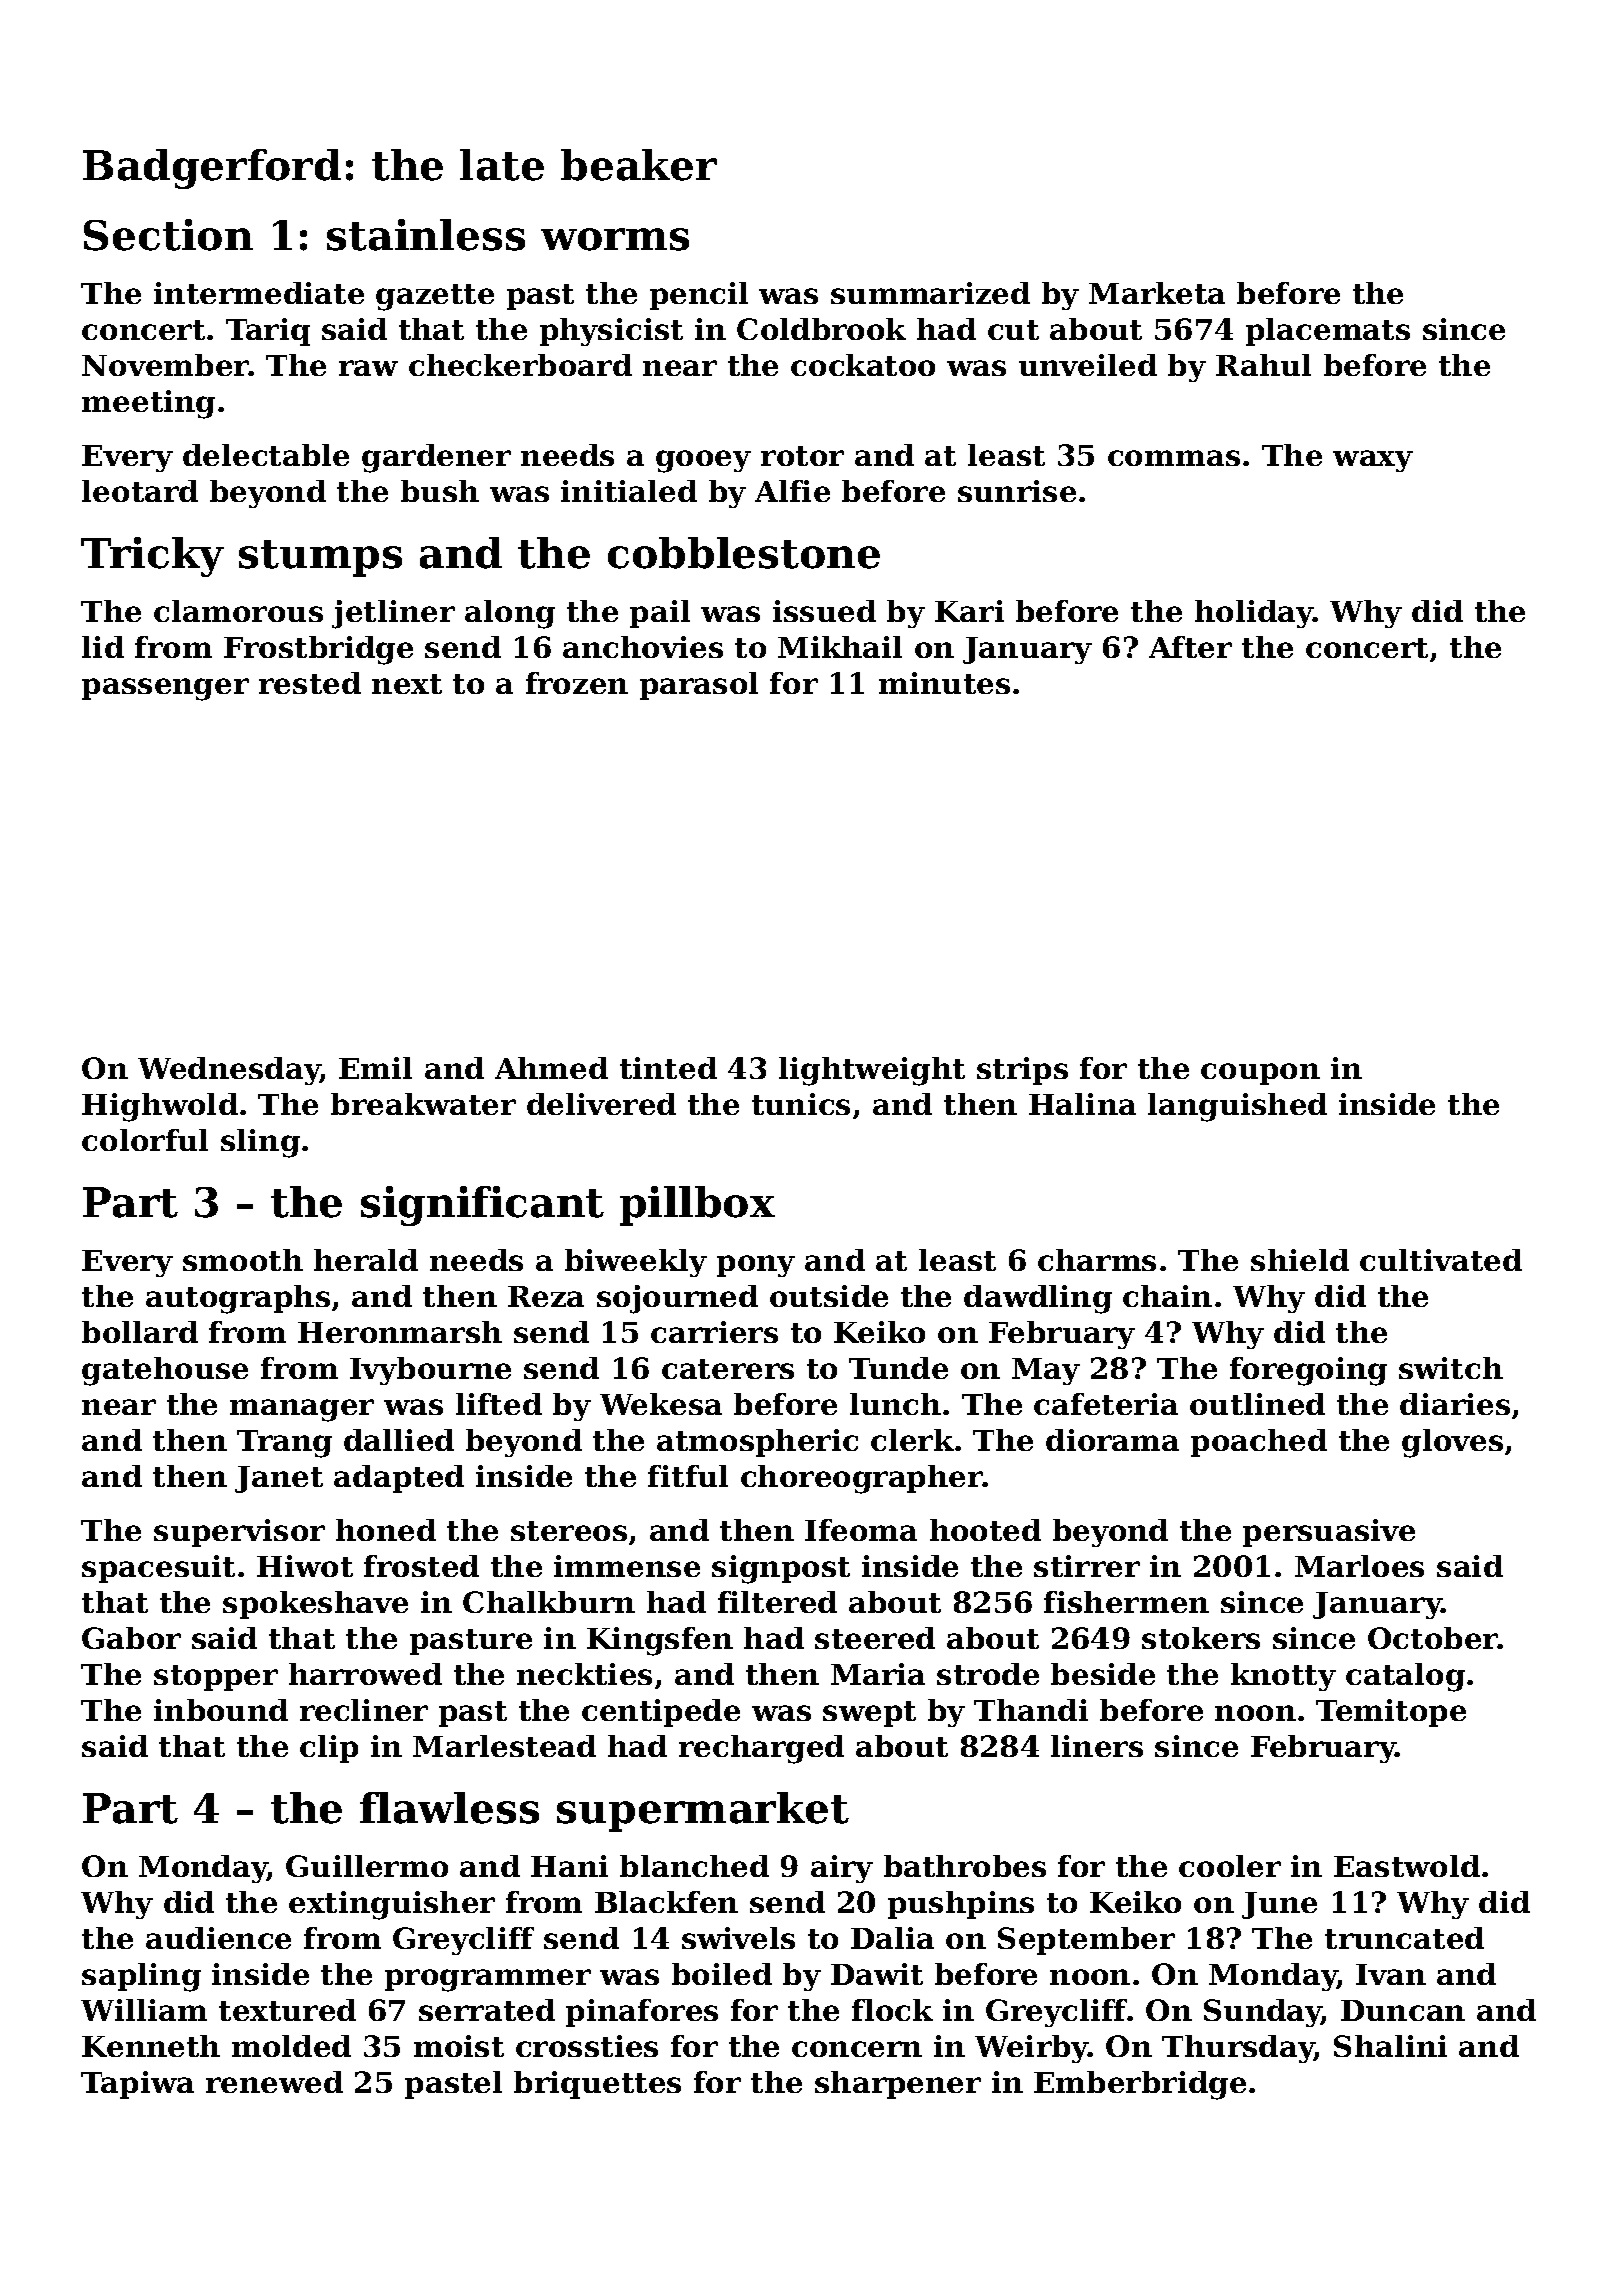 This document has width=1620, height=2292. Describe the element at coordinates (1407, 1866) in the document. I see `Eastwold` at that location.
